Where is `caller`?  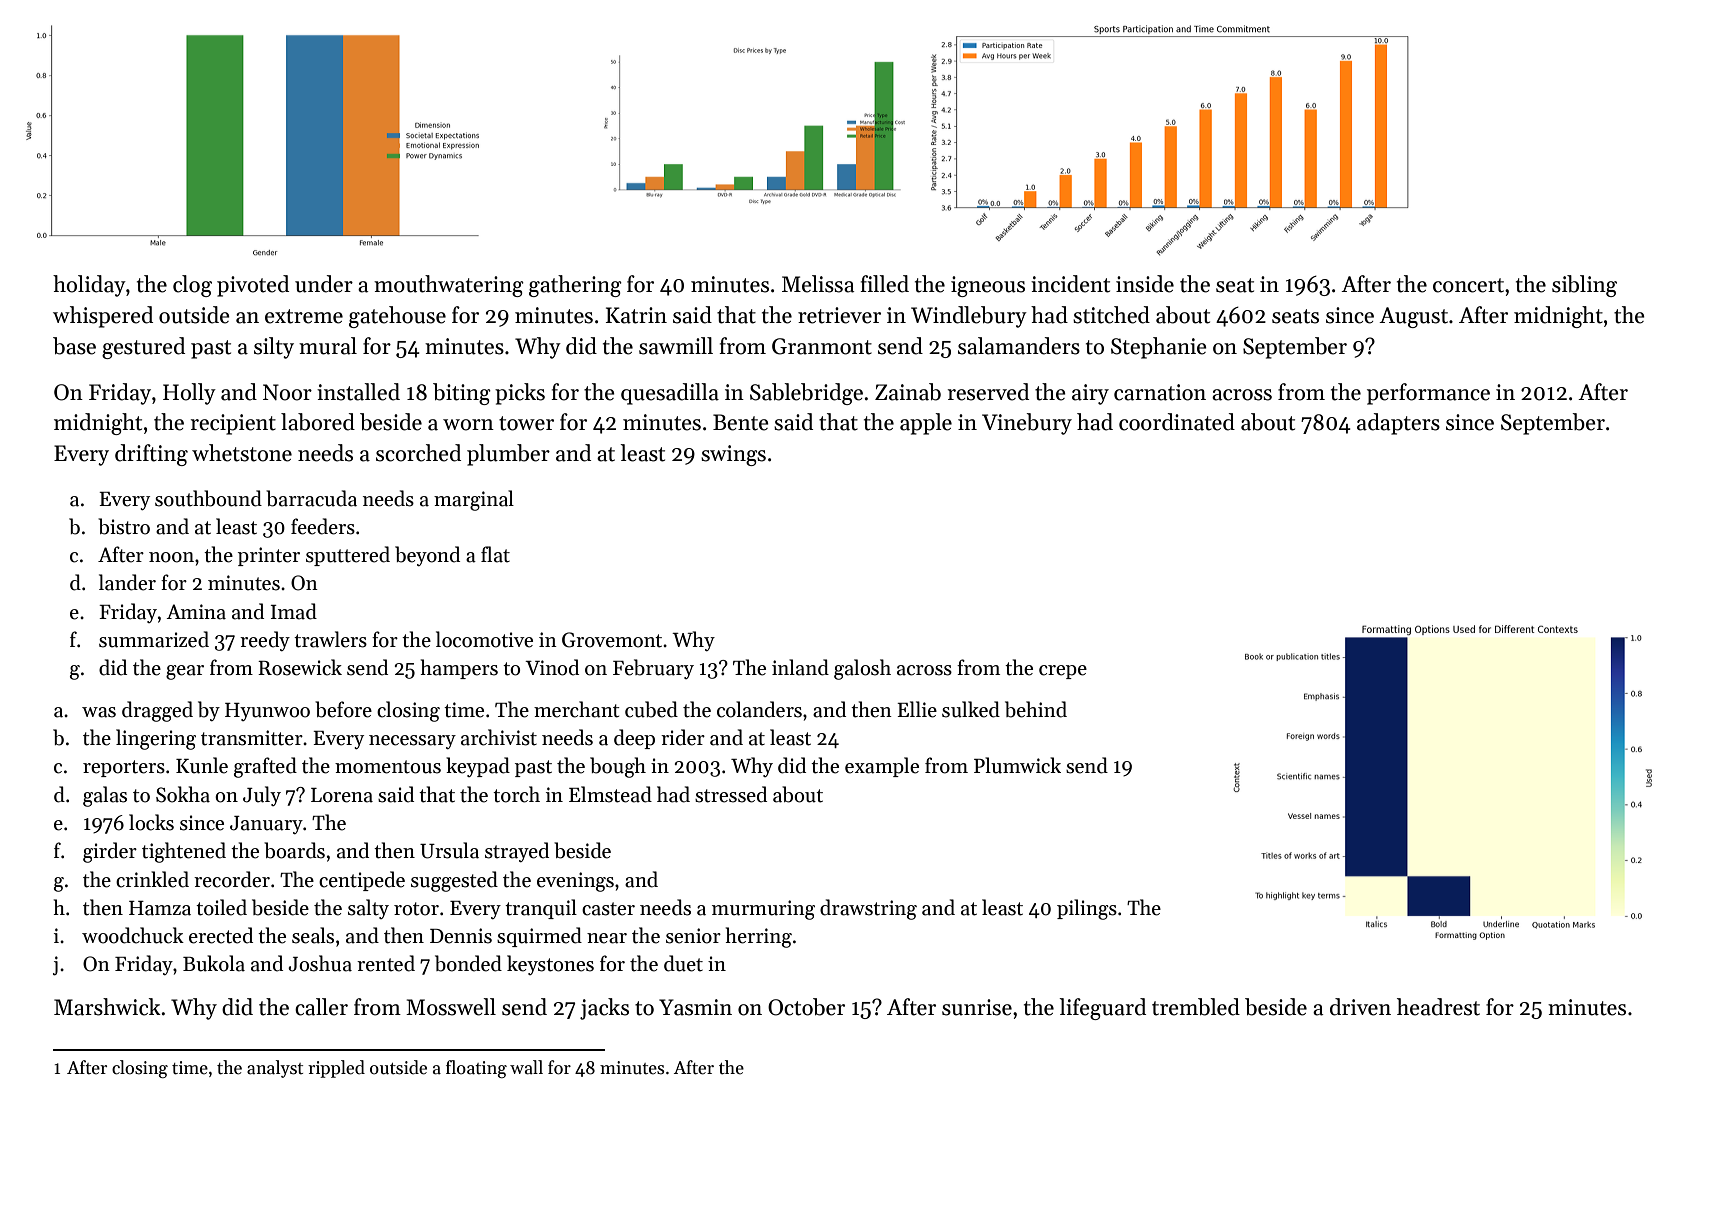
caller is located at coordinates (321, 1007).
